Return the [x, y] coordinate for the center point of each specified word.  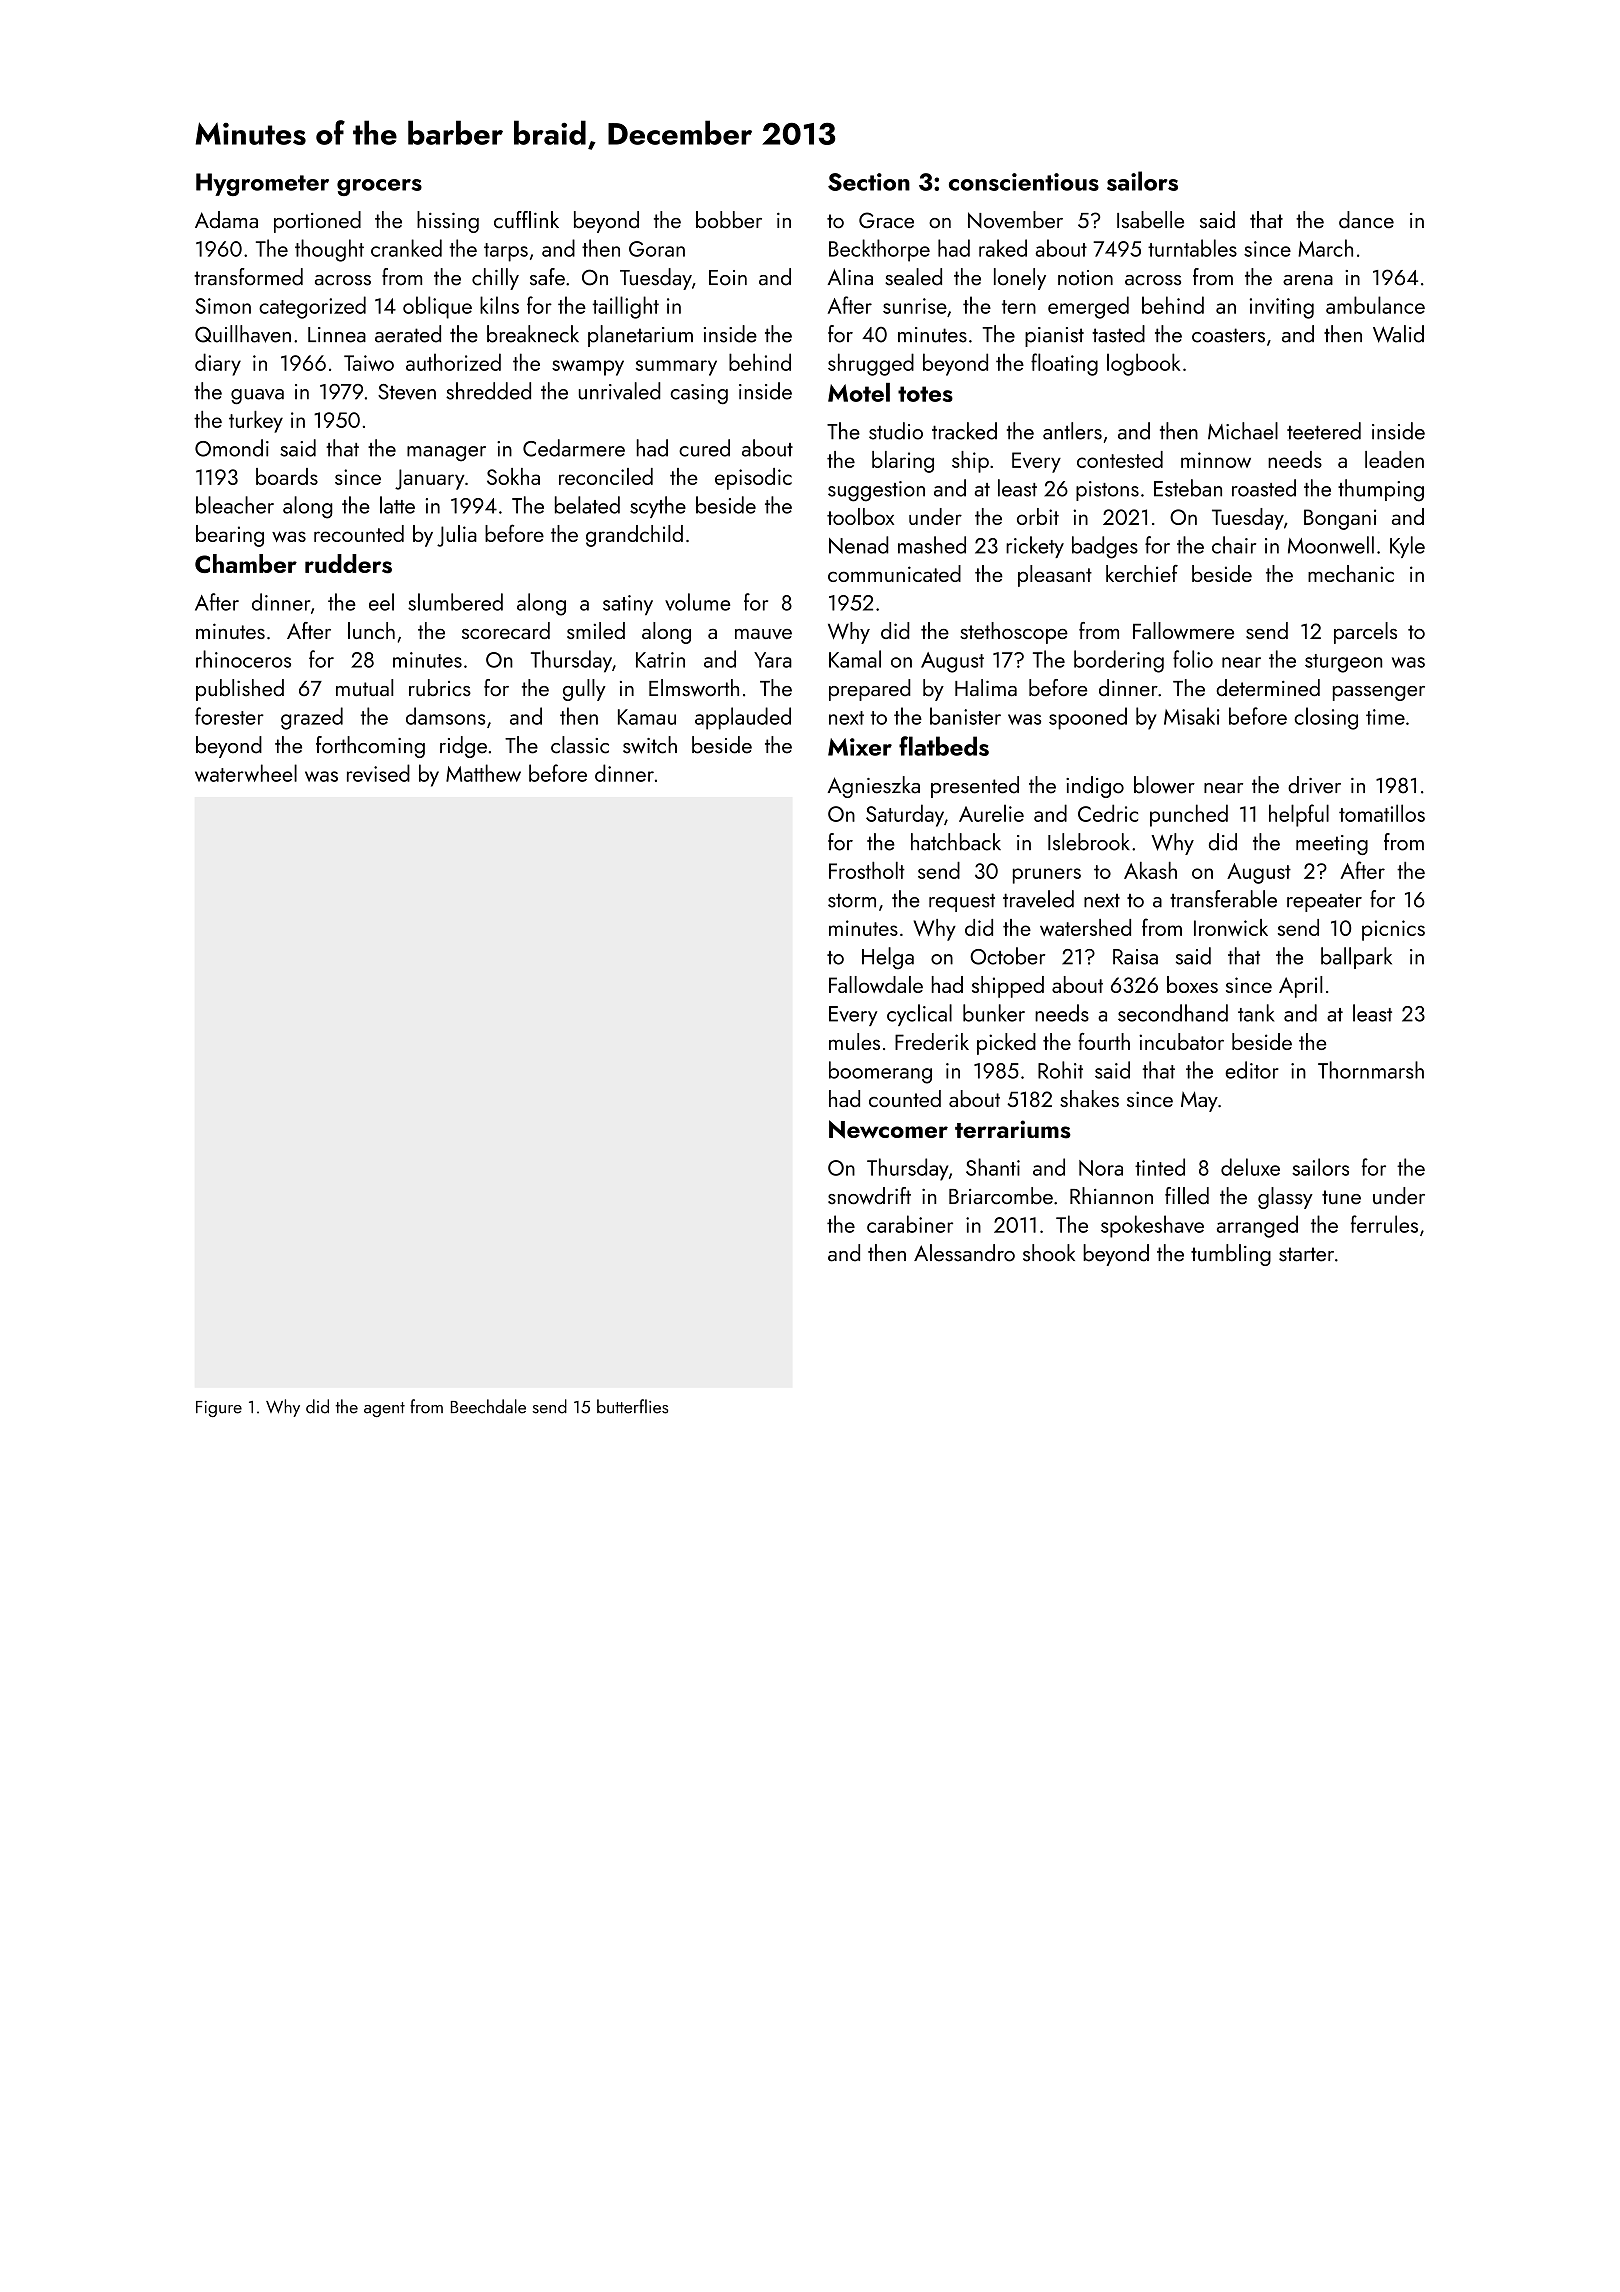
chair [1234, 545]
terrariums [1013, 1129]
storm [852, 900]
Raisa [1135, 957]
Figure [219, 1409]
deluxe [1250, 1167]
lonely [1020, 279]
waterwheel [246, 773]
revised [378, 773]
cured [704, 448]
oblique [437, 307]
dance [1366, 220]
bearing [230, 536]
